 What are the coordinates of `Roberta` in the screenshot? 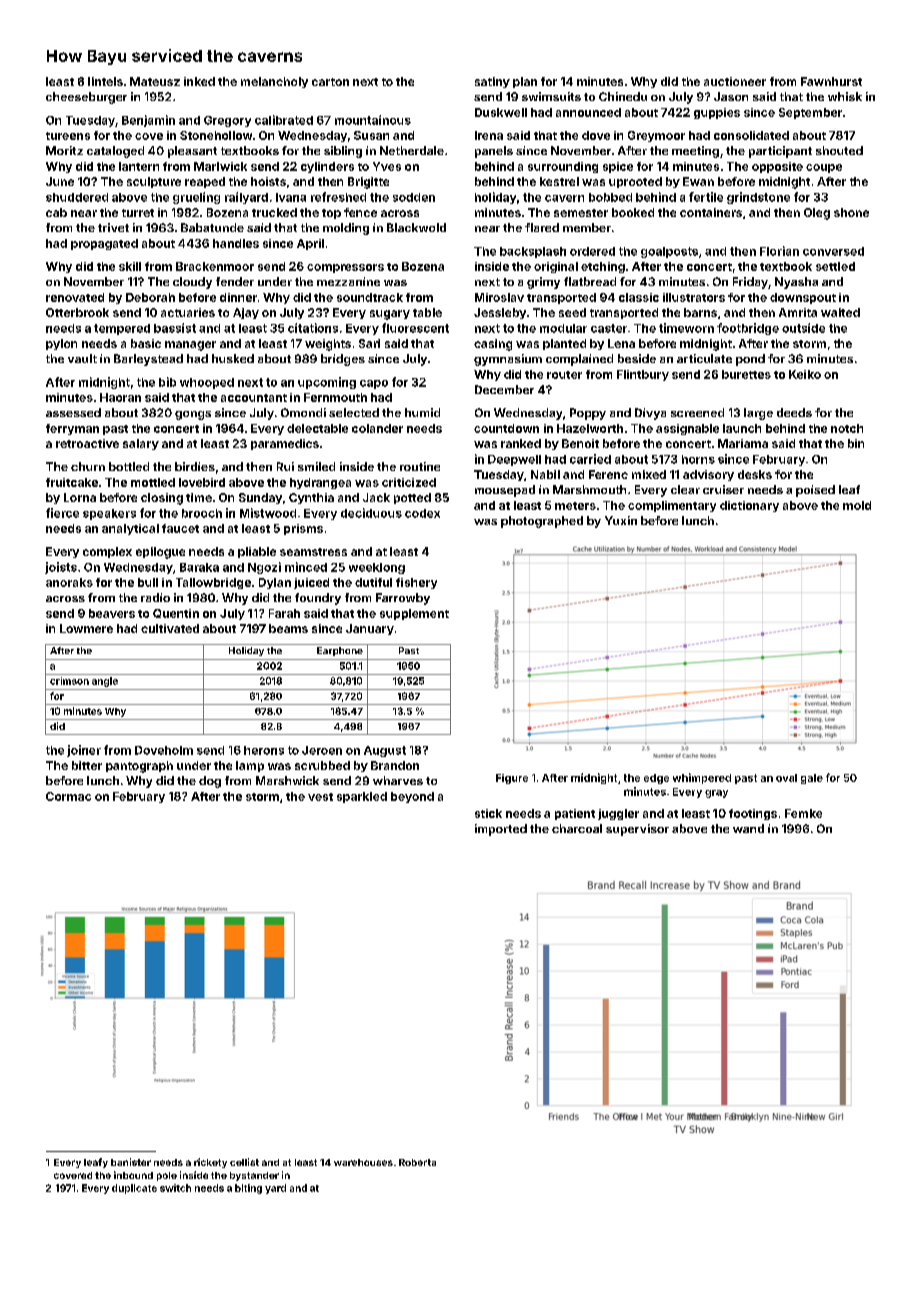 It's located at (417, 1162).
